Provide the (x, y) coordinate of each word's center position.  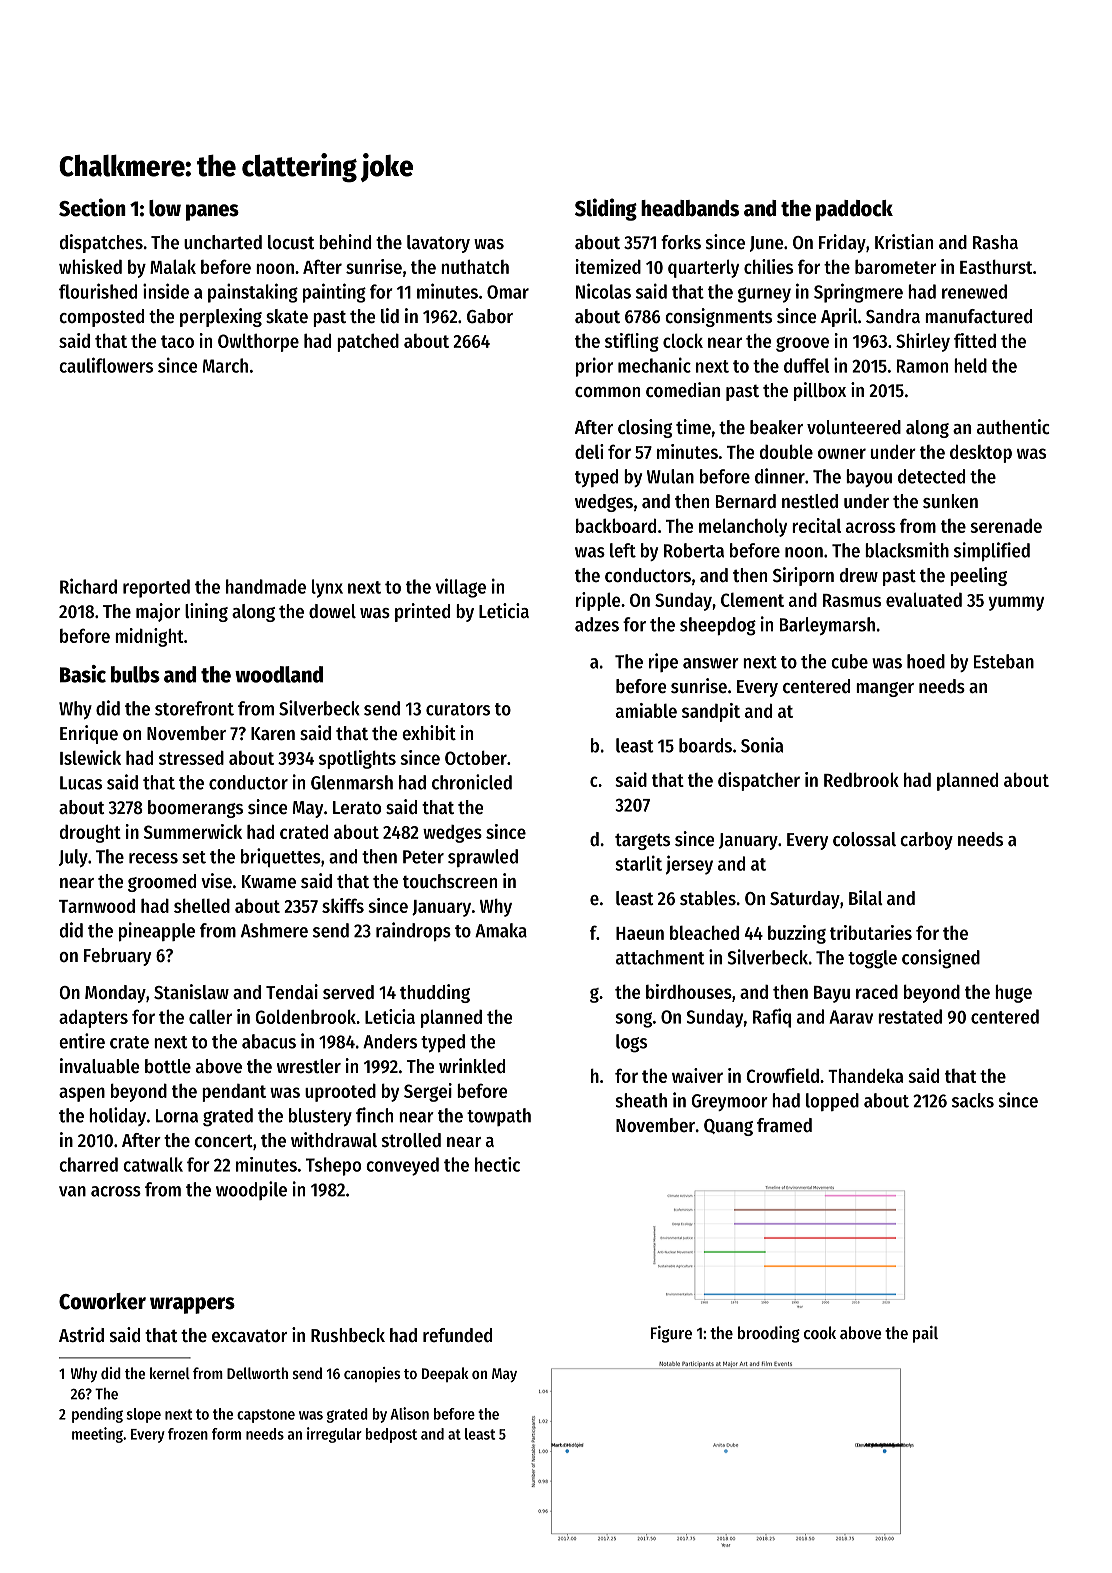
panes (212, 212)
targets (642, 841)
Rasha (995, 242)
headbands (690, 208)
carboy (926, 841)
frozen (188, 1434)
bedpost (391, 1435)
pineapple (157, 932)
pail (925, 1334)
